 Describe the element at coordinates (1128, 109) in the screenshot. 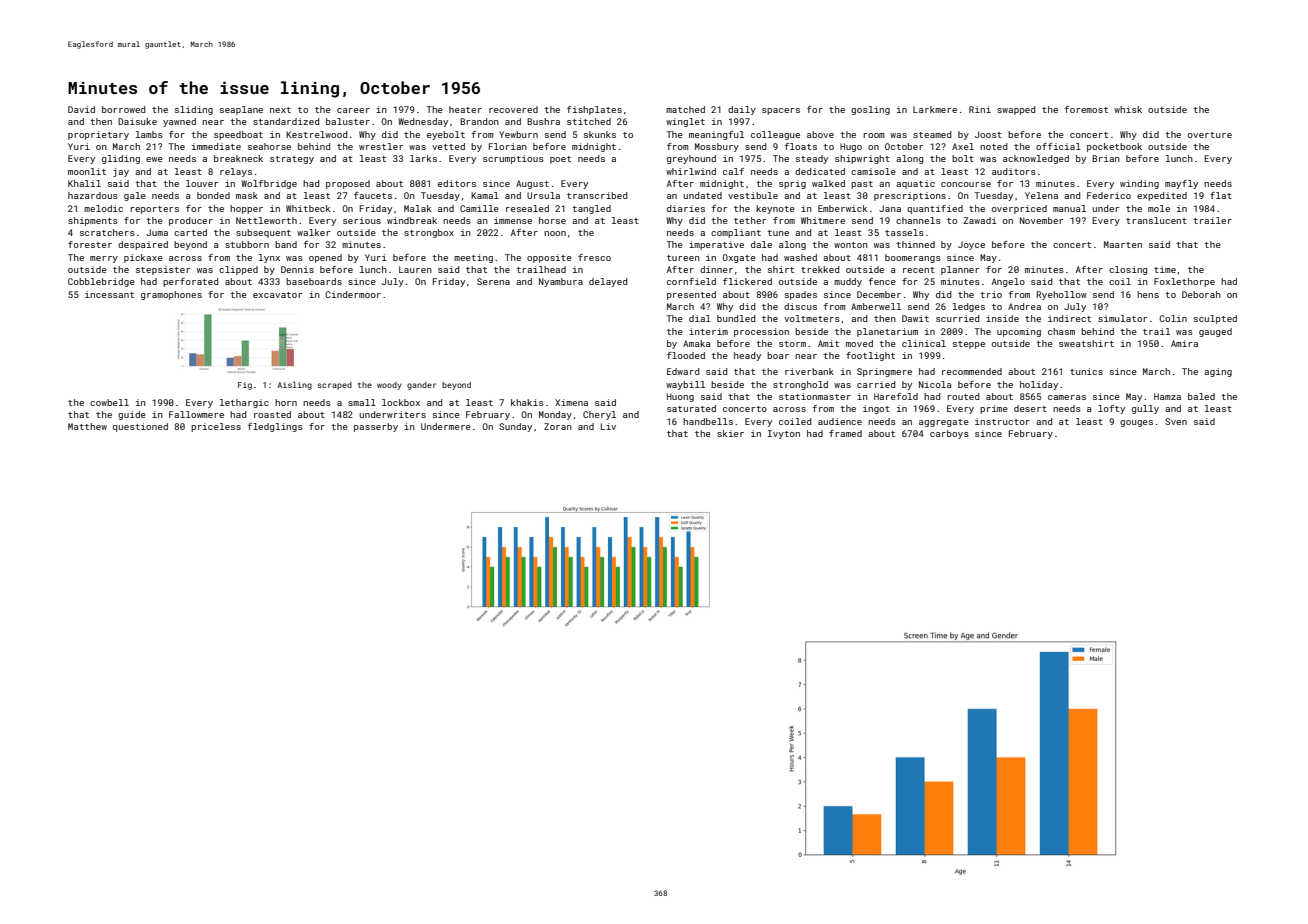

I see `whisk` at that location.
